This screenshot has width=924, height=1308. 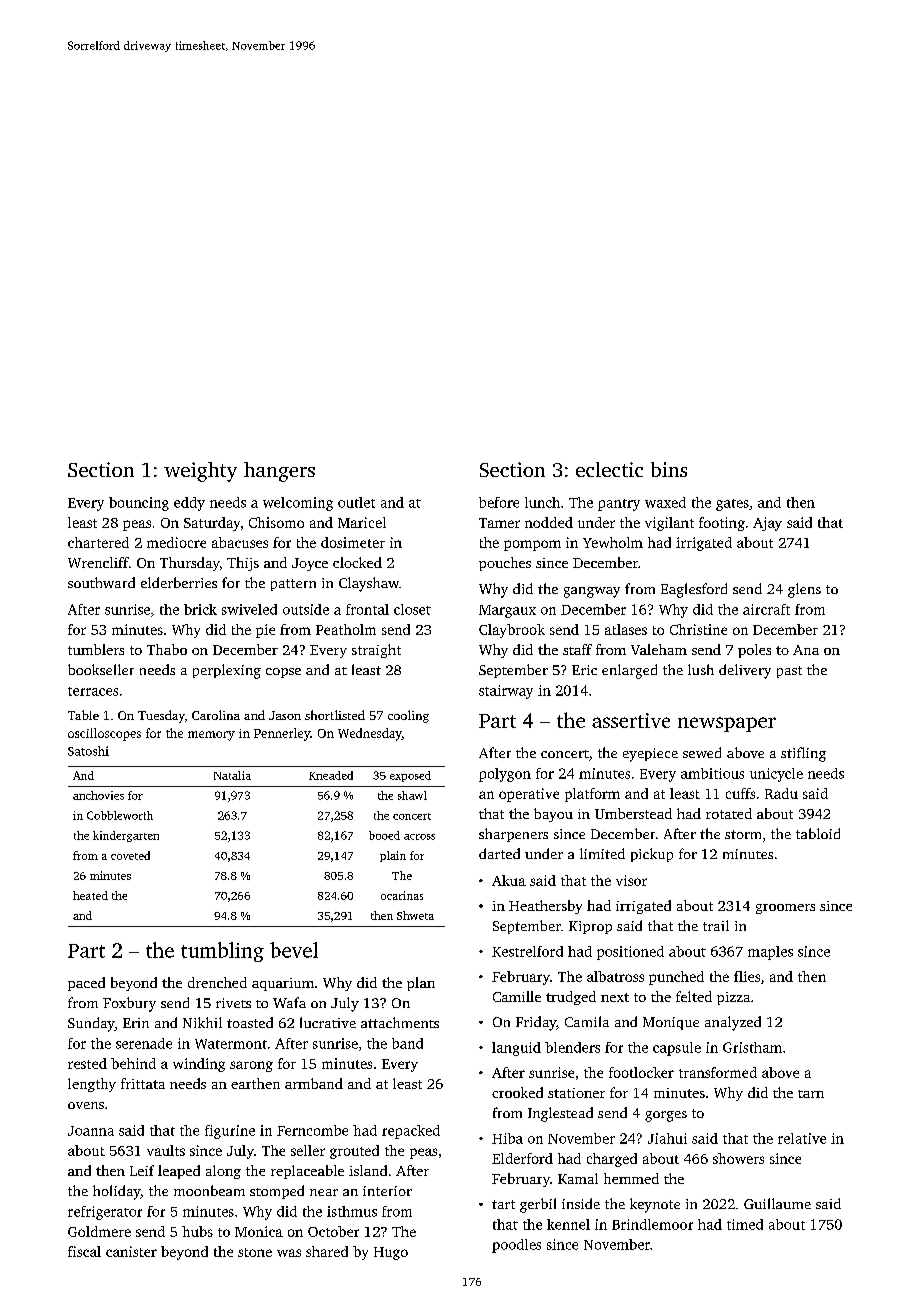 What do you see at coordinates (631, 720) in the screenshot?
I see `assertive` at bounding box center [631, 720].
